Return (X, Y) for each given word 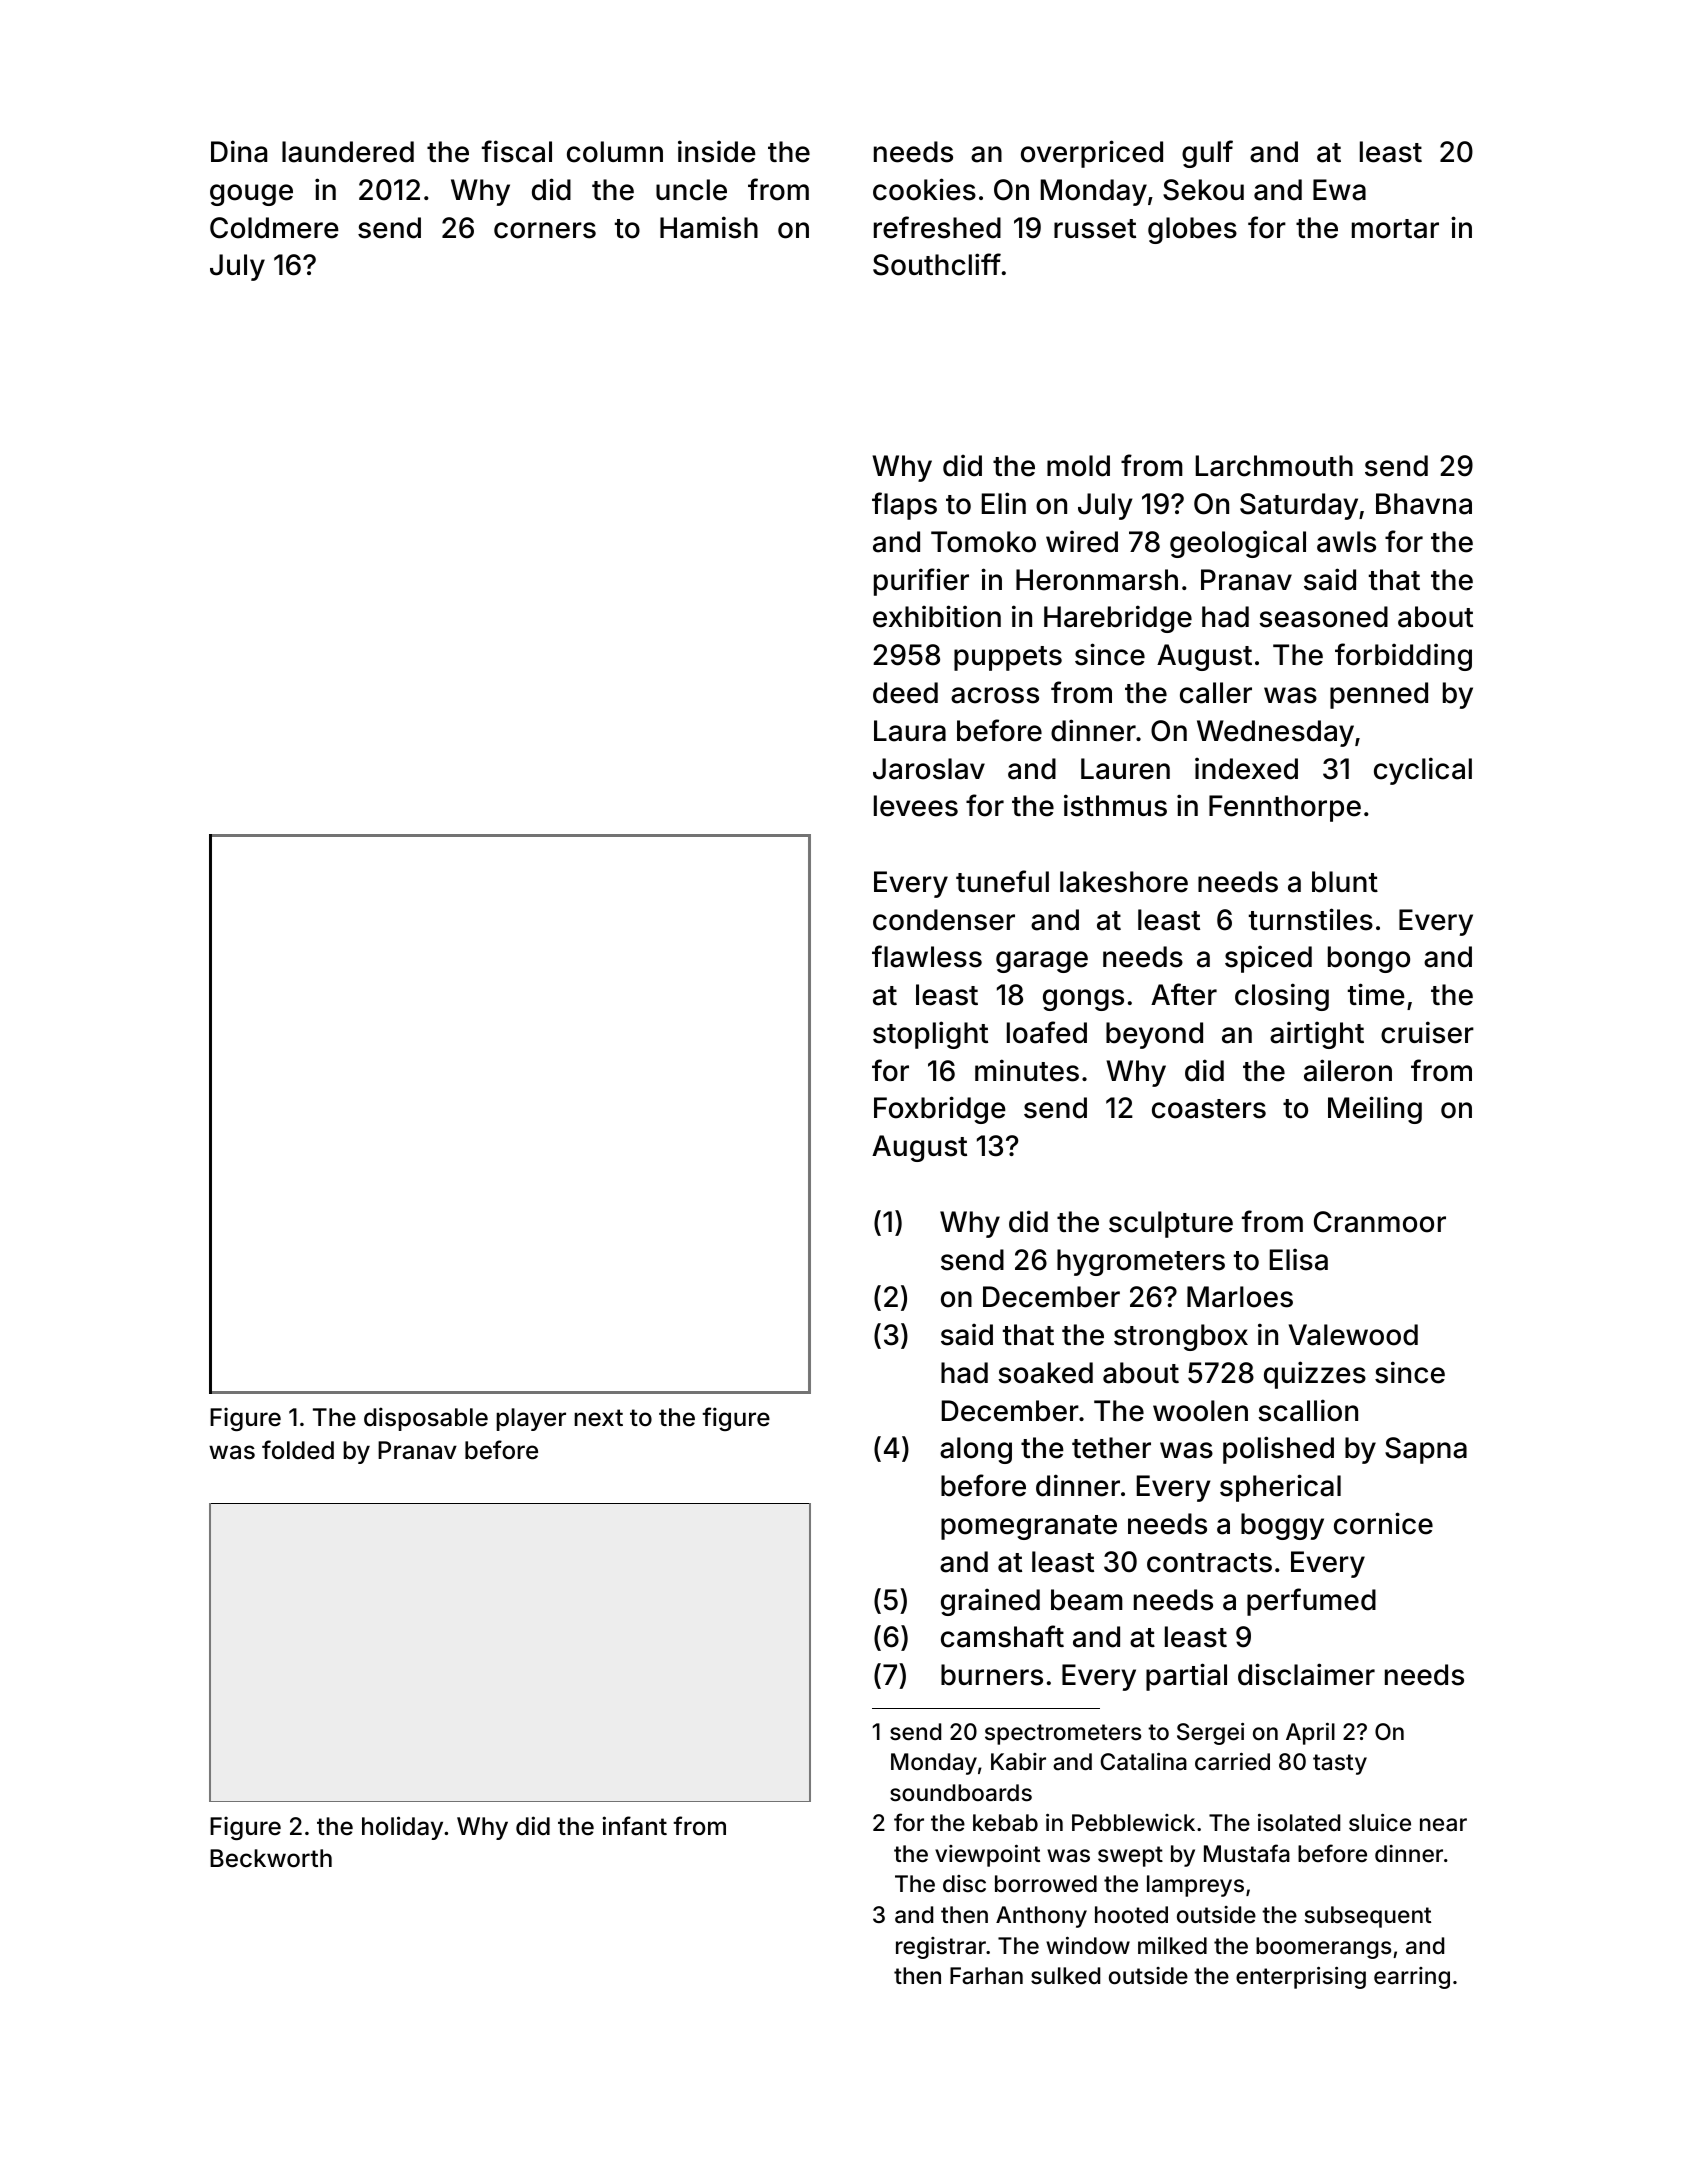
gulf (1207, 154)
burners (992, 1675)
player (531, 1419)
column (615, 152)
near (1443, 1825)
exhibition (937, 616)
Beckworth (271, 1858)
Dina (239, 151)
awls (1346, 542)
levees (916, 806)
